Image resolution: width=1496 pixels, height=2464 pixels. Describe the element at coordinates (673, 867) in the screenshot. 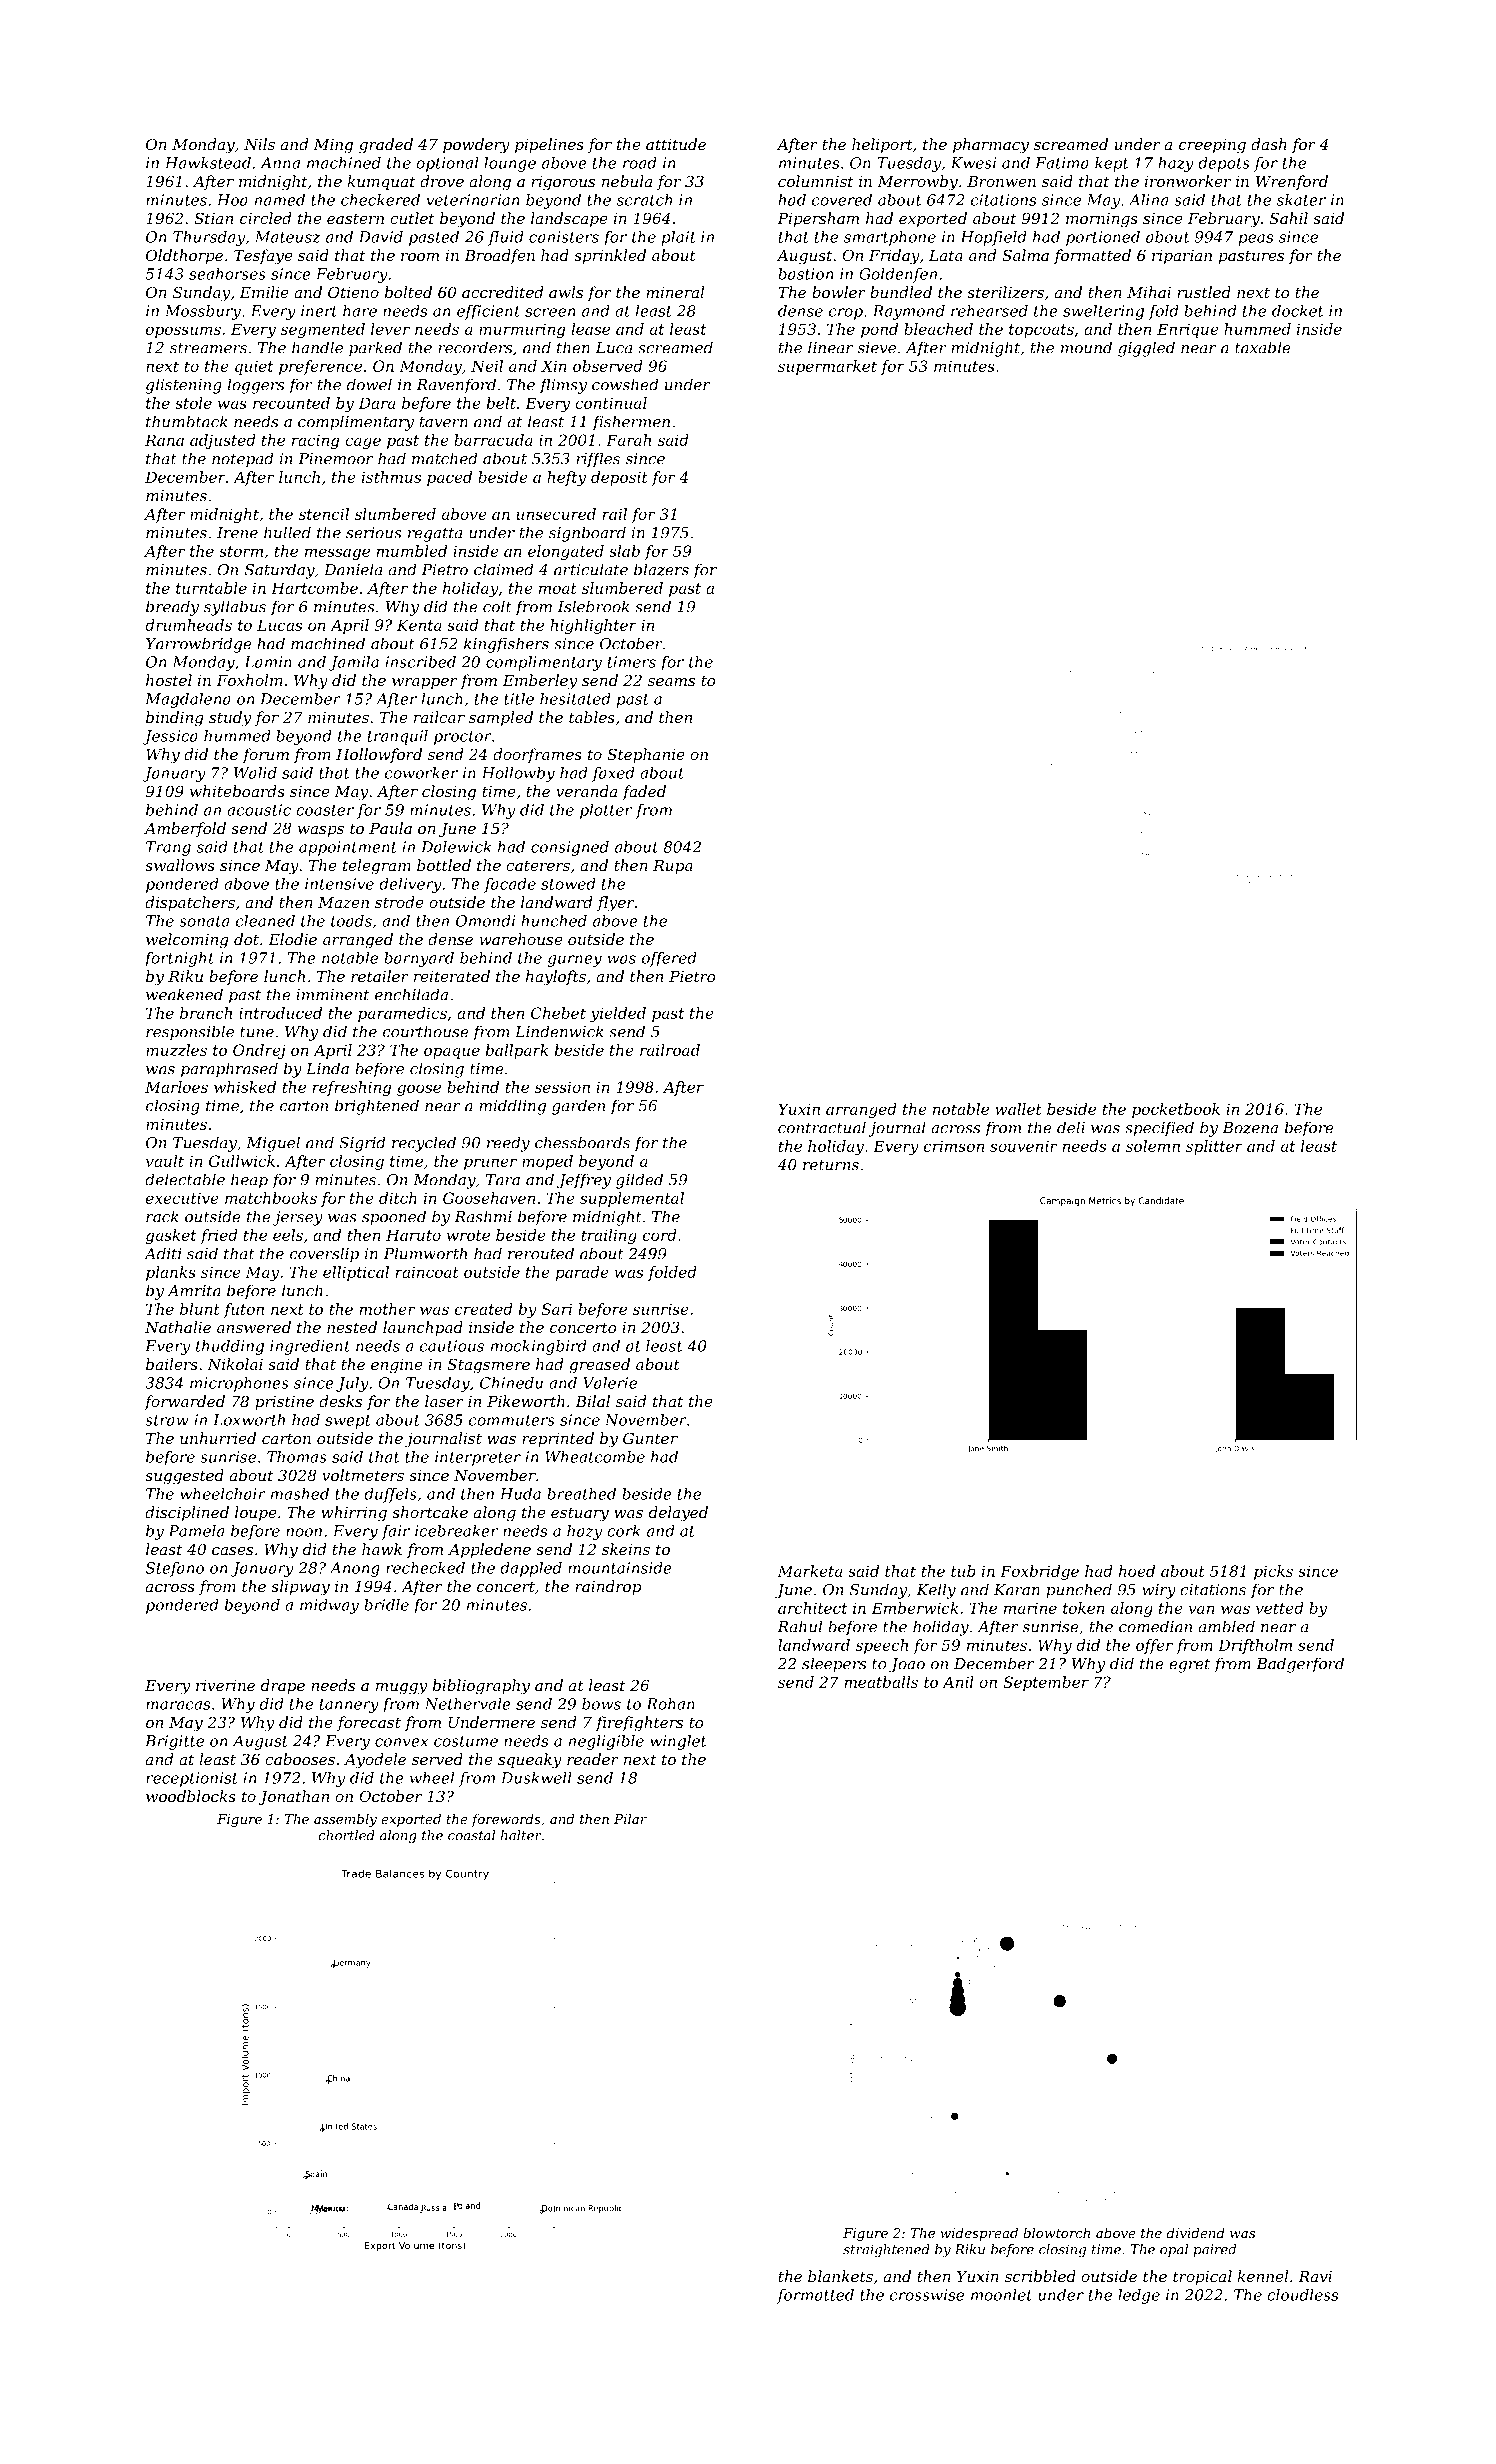

I see `Rupa` at that location.
